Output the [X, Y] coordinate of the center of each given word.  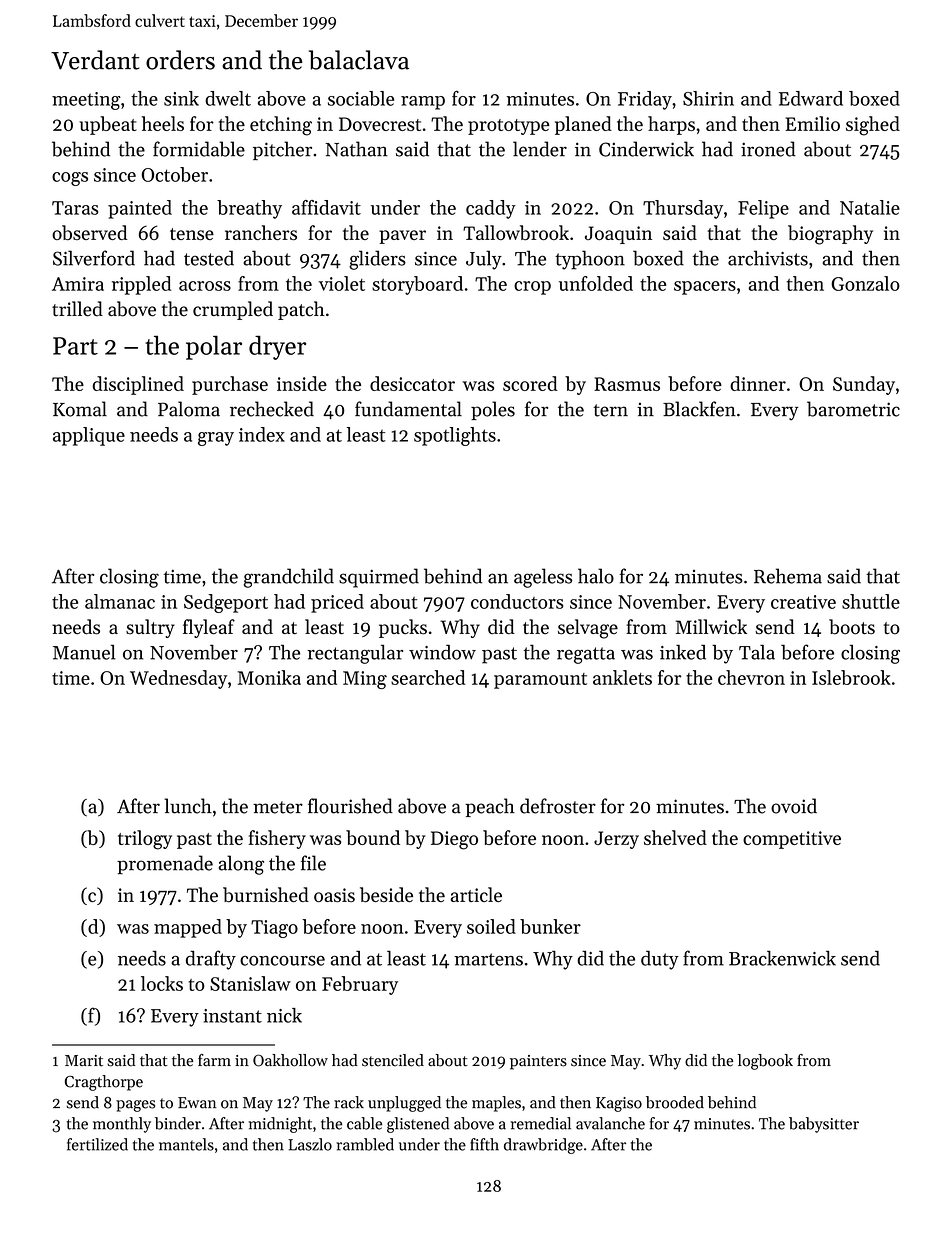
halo [596, 576]
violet [342, 283]
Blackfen [699, 409]
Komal [80, 409]
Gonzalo [865, 283]
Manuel [84, 652]
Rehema [788, 576]
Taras [75, 208]
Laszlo [310, 1144]
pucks [403, 628]
